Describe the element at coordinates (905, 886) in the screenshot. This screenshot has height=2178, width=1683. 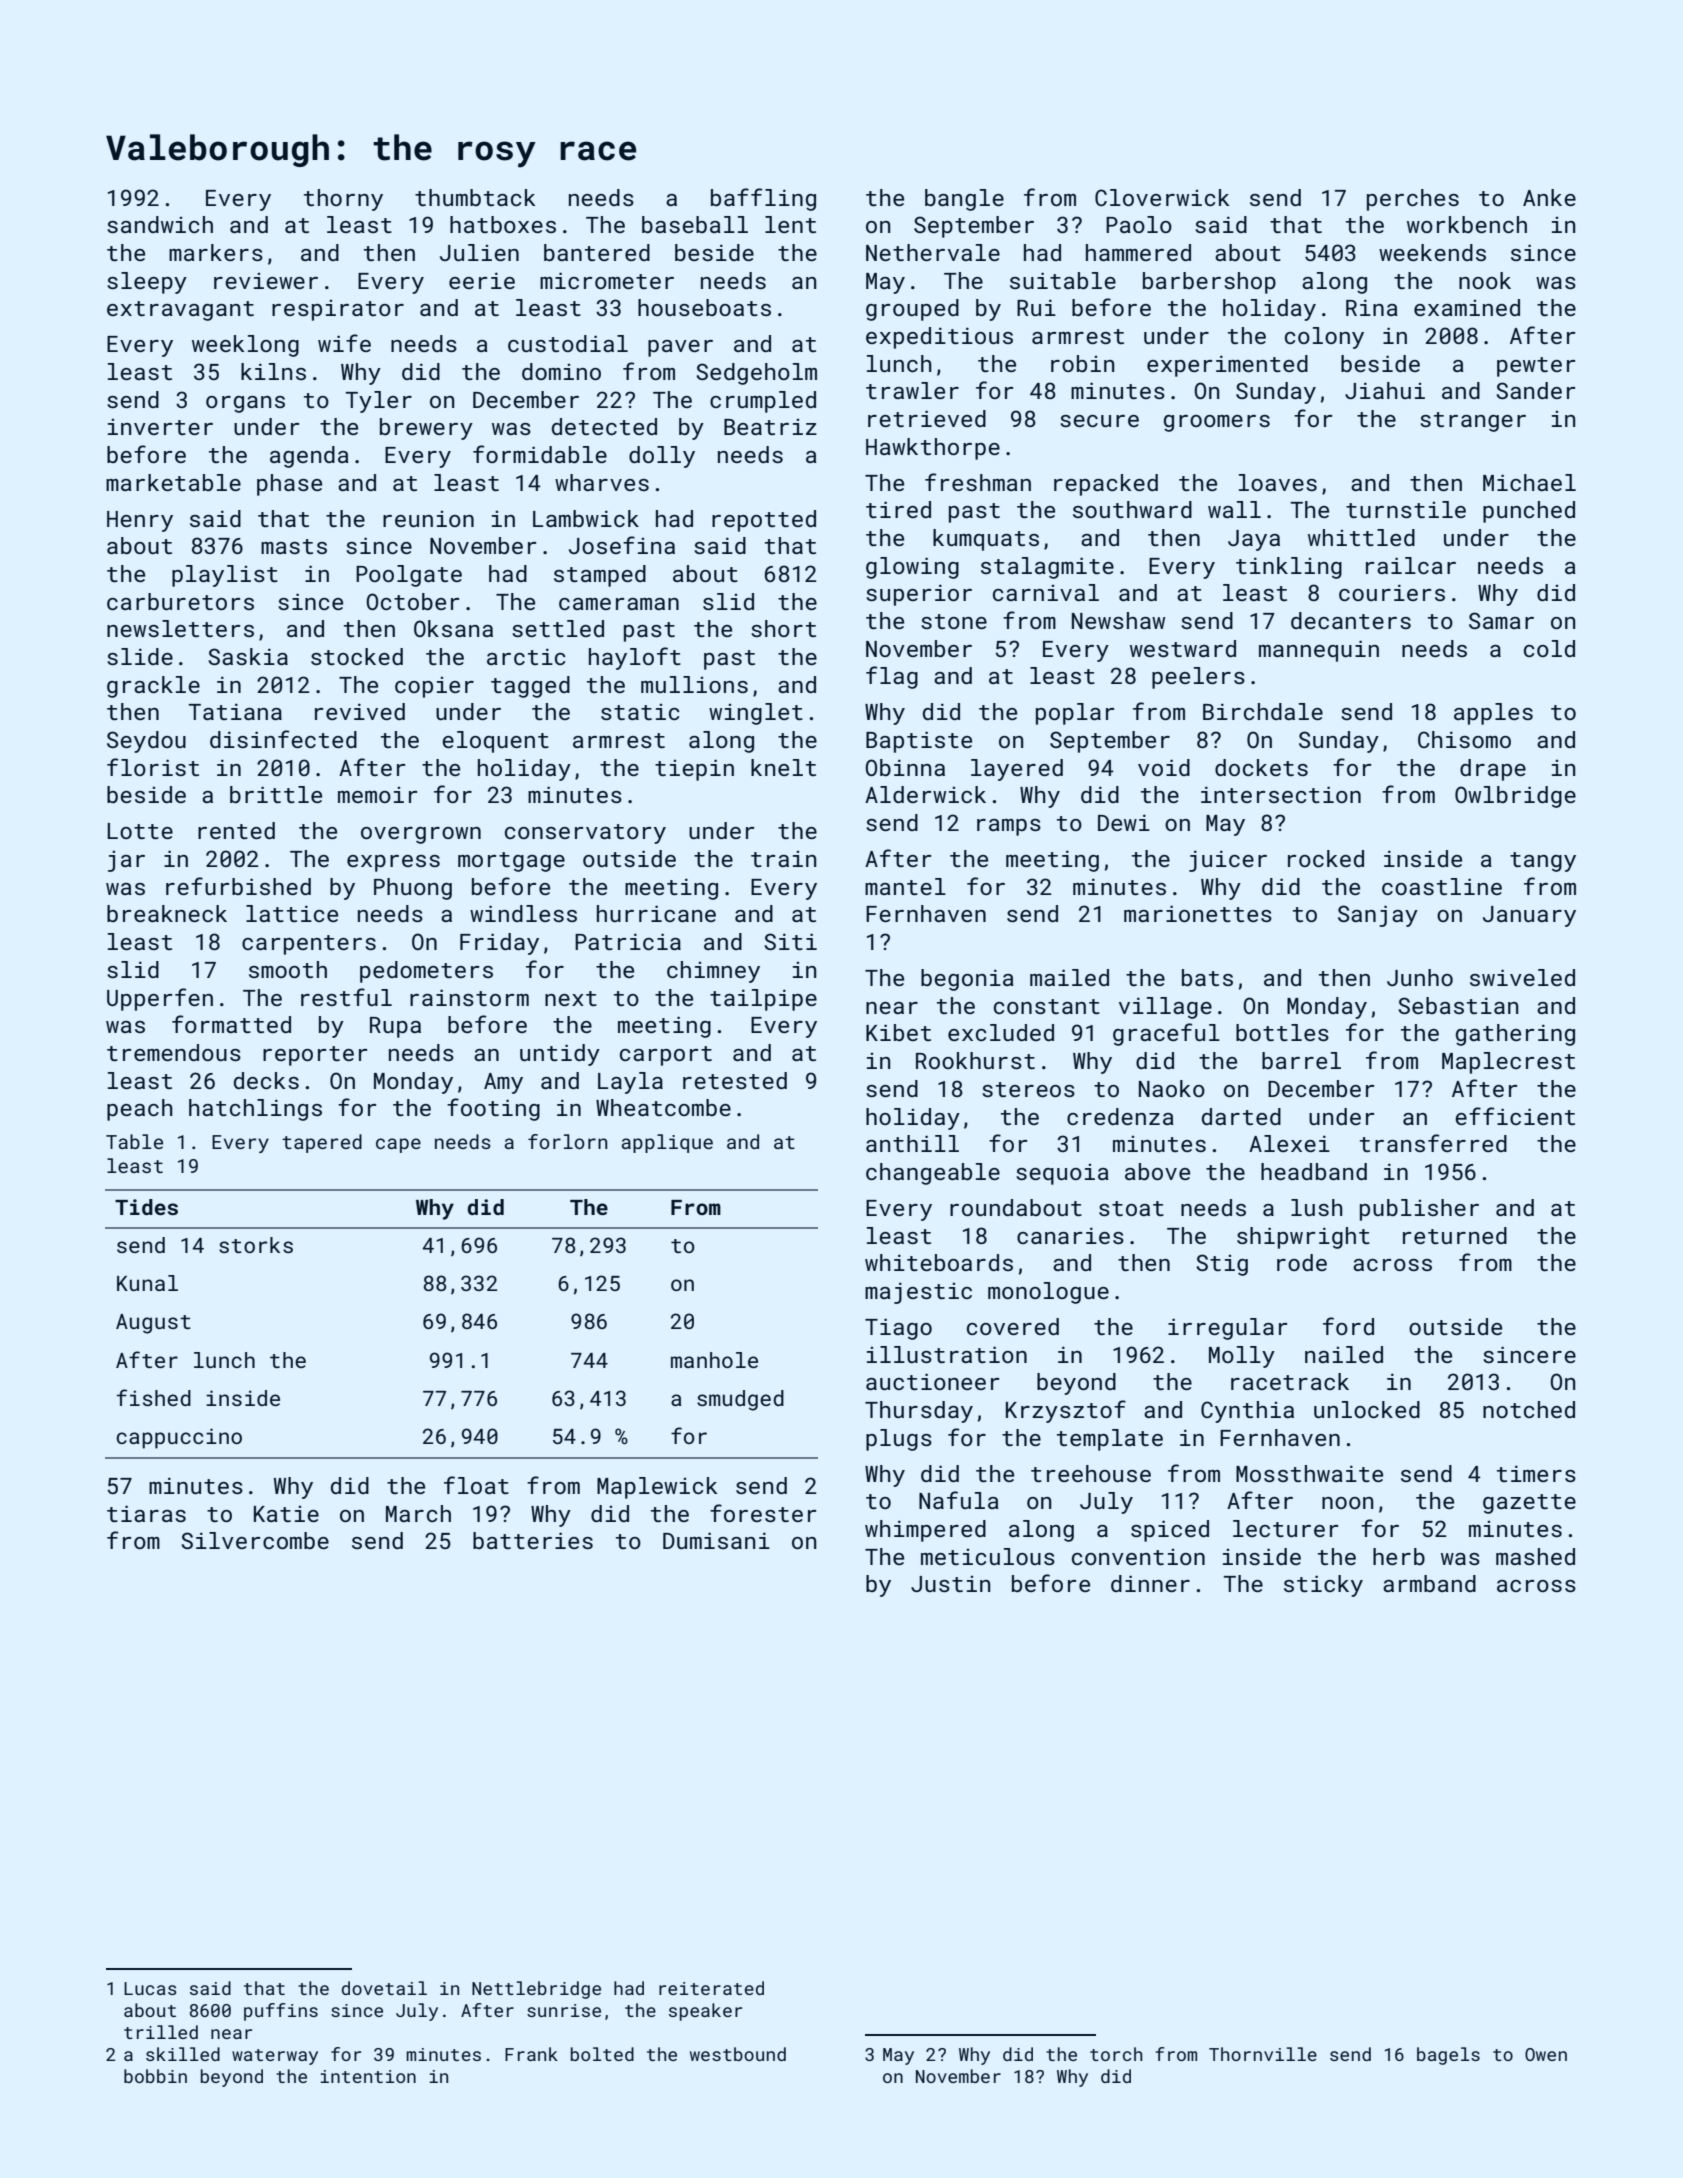
I see `mantel` at that location.
